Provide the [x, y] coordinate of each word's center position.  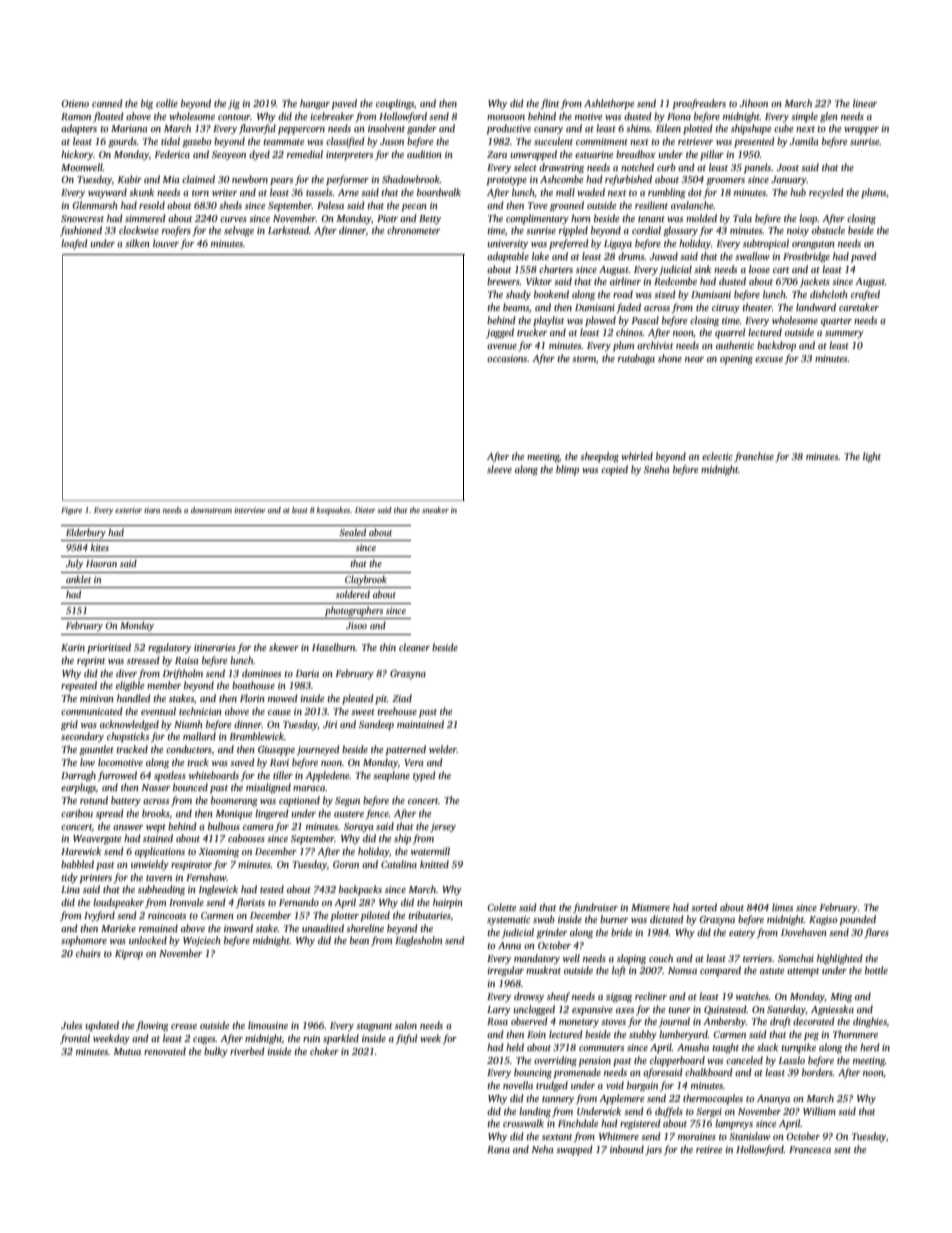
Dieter [365, 510]
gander [422, 129]
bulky [216, 1052]
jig [234, 105]
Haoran [101, 563]
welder [443, 749]
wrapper [861, 130]
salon [406, 1025]
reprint [91, 661]
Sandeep [376, 725]
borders [817, 1072]
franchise [754, 457]
